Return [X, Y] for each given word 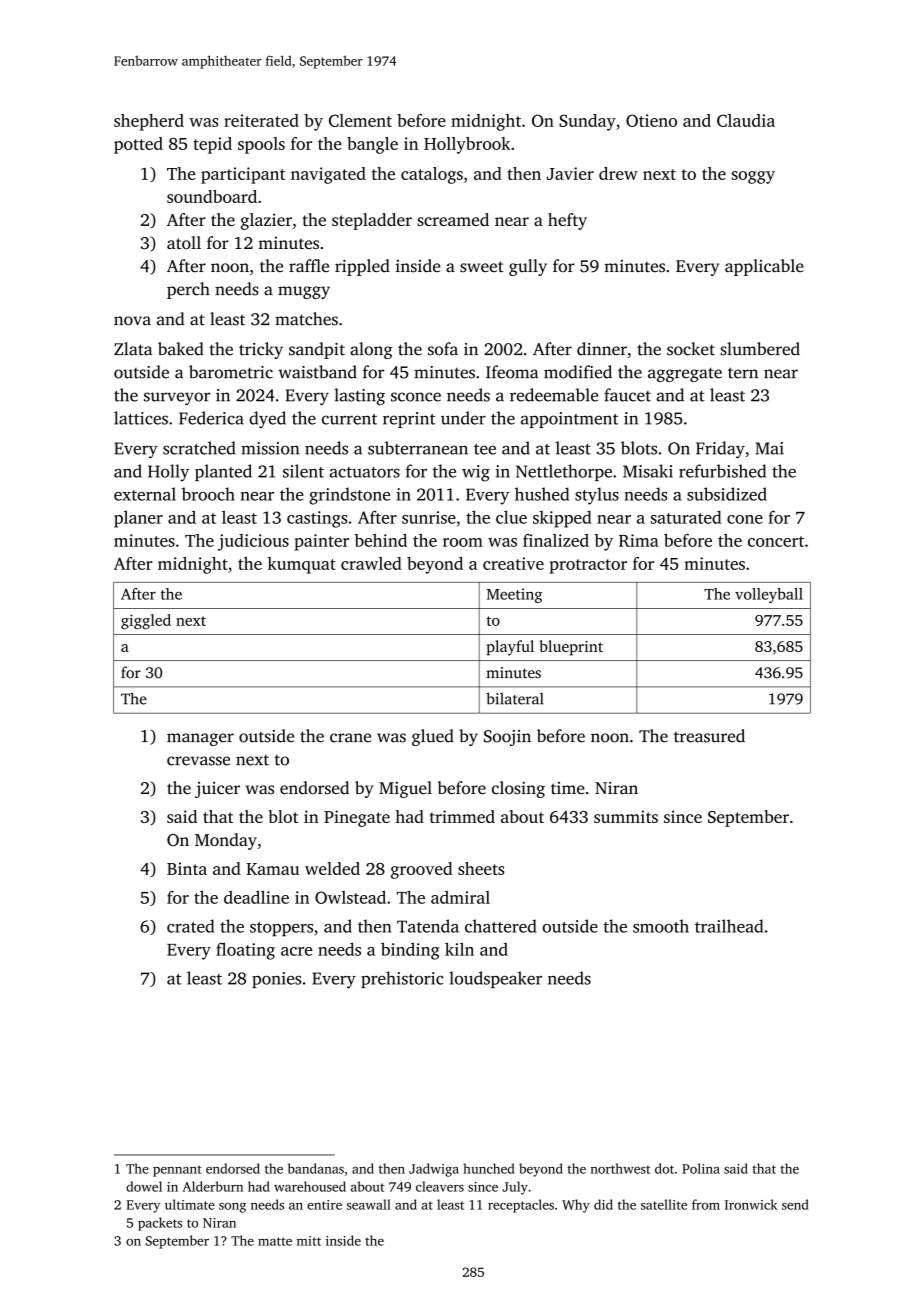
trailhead [729, 926]
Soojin [507, 738]
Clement [360, 120]
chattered [501, 926]
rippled [362, 267]
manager [200, 739]
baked [181, 349]
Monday [226, 841]
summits [626, 816]
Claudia [746, 120]
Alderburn [213, 1186]
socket [691, 349]
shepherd [149, 122]
